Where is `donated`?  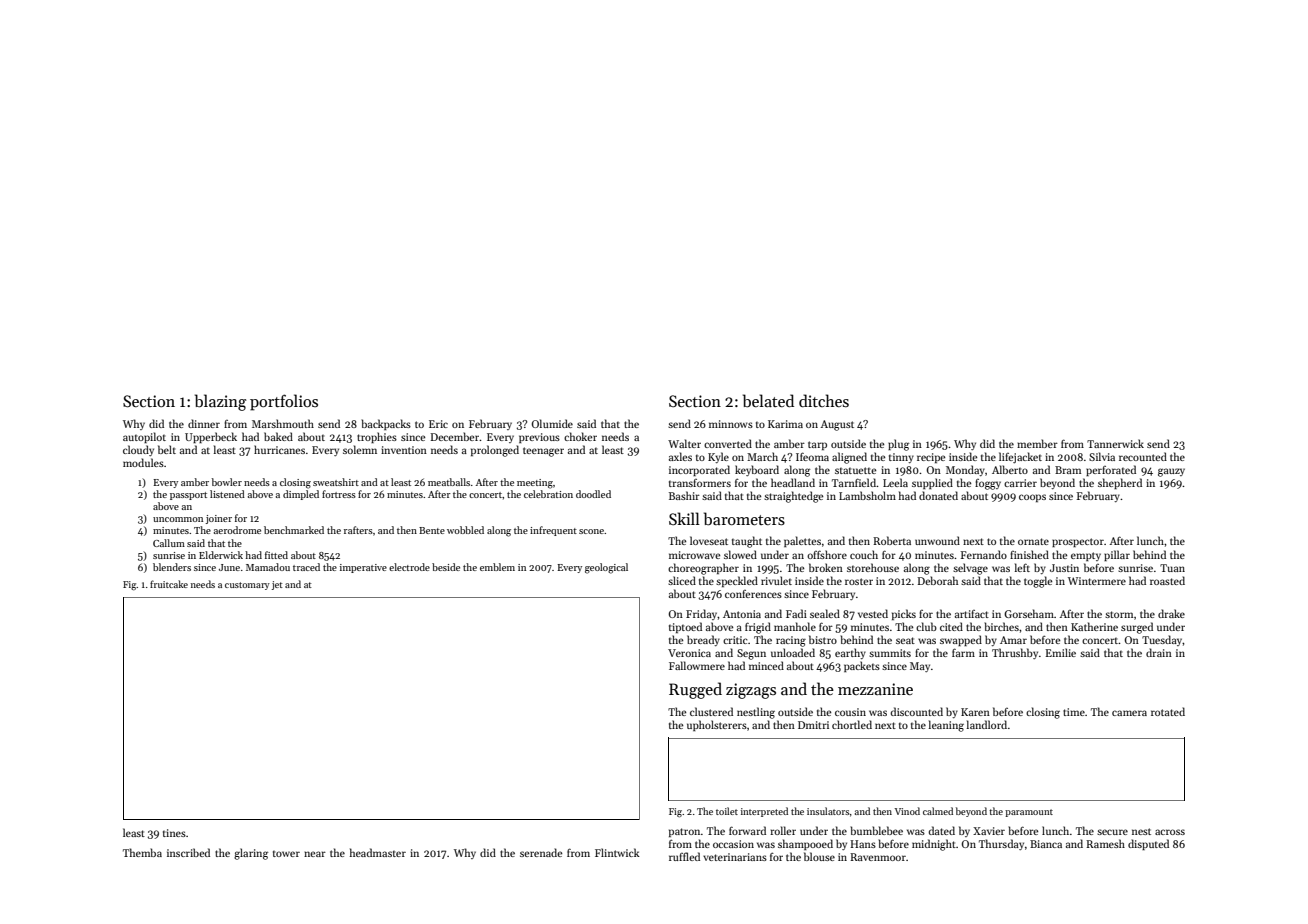
donated is located at coordinates (938, 495).
